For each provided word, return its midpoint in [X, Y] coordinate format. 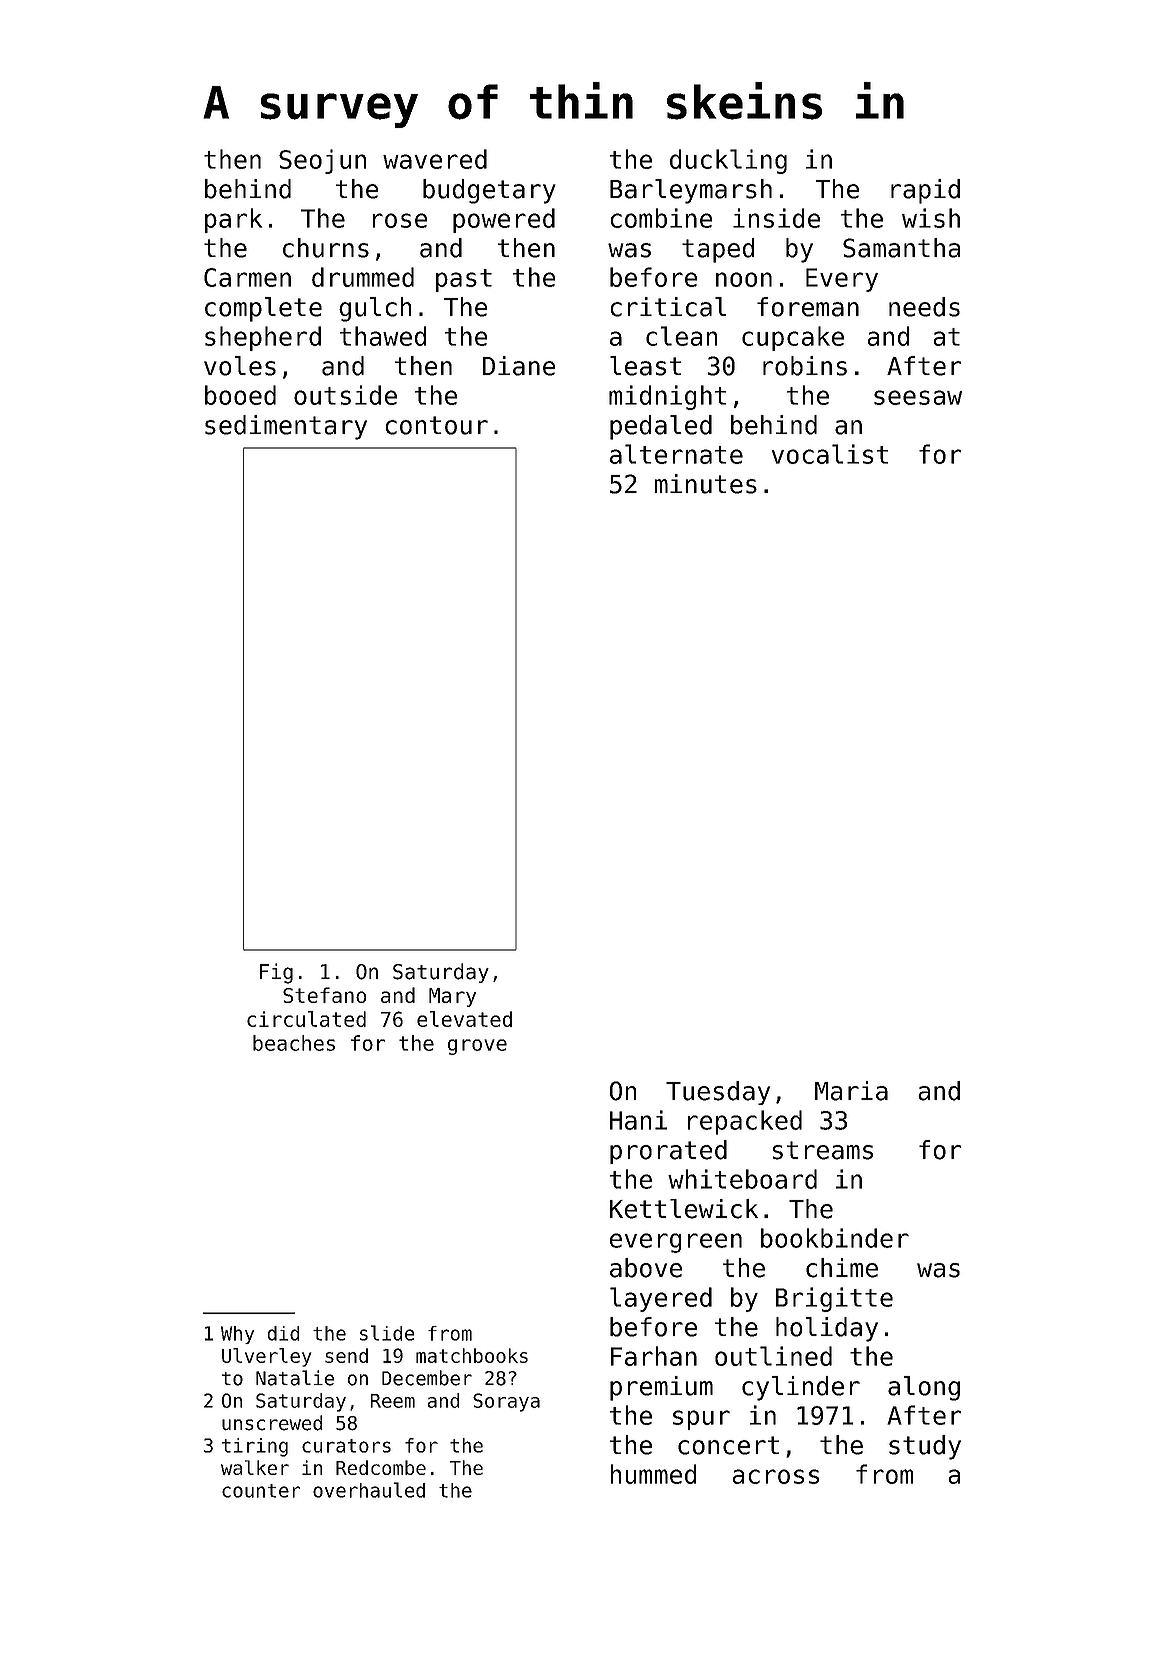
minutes [706, 484]
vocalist [830, 454]
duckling [728, 161]
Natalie [295, 1378]
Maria [851, 1091]
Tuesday [718, 1093]
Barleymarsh [691, 191]
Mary [452, 997]
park [233, 220]
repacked [745, 1122]
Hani [638, 1120]
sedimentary [286, 427]
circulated [306, 1019]
